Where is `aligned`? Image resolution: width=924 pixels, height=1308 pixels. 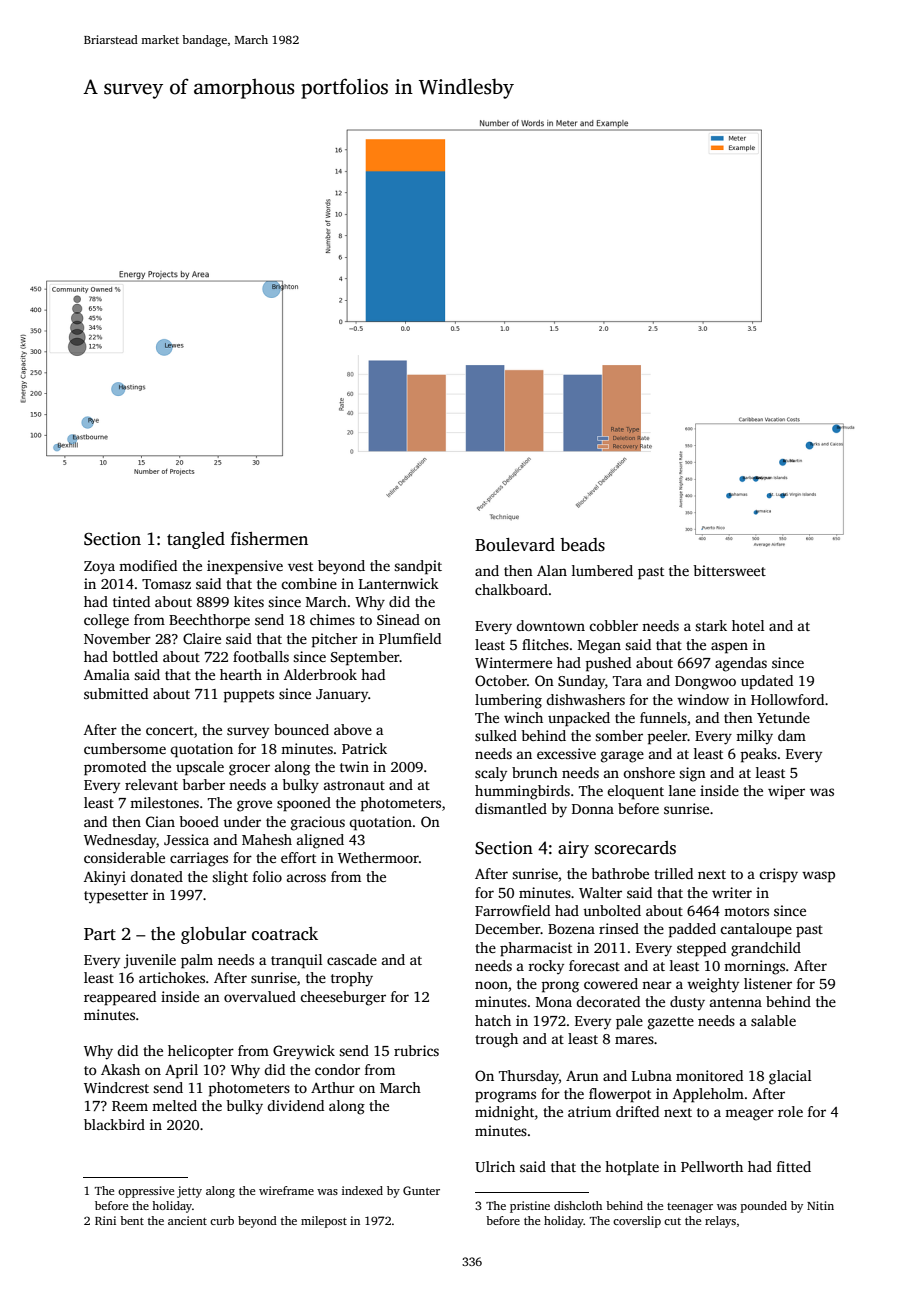
aligned is located at coordinates (320, 841).
